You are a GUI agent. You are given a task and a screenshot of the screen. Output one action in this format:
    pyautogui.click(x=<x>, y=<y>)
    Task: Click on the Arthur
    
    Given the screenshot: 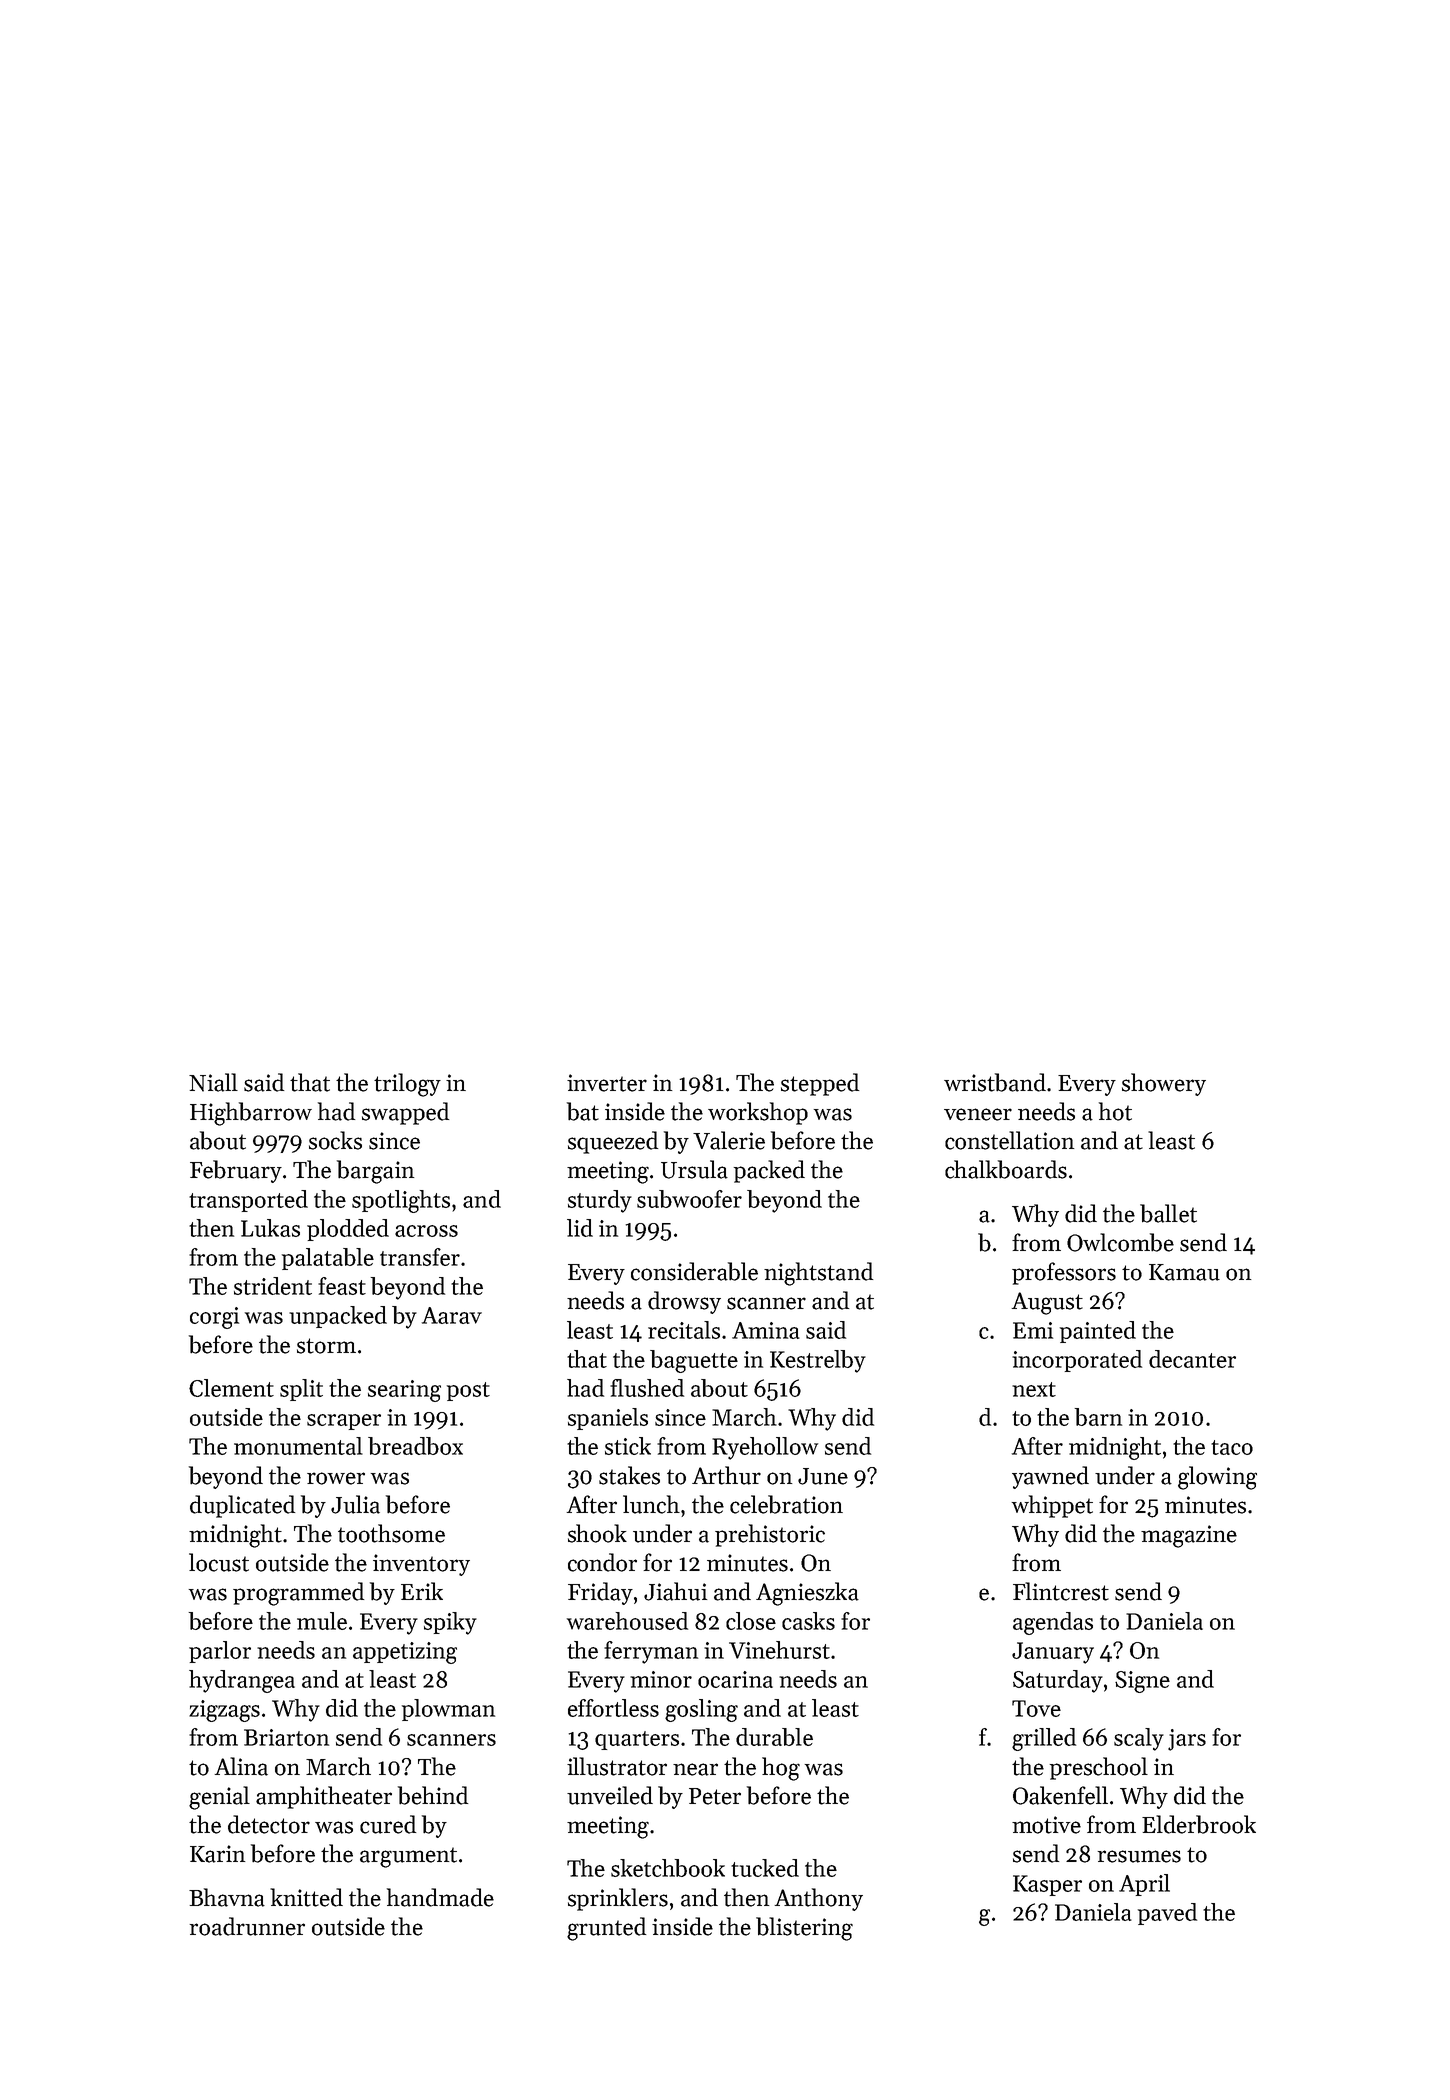 What is the action you would take?
    pyautogui.click(x=726, y=1475)
